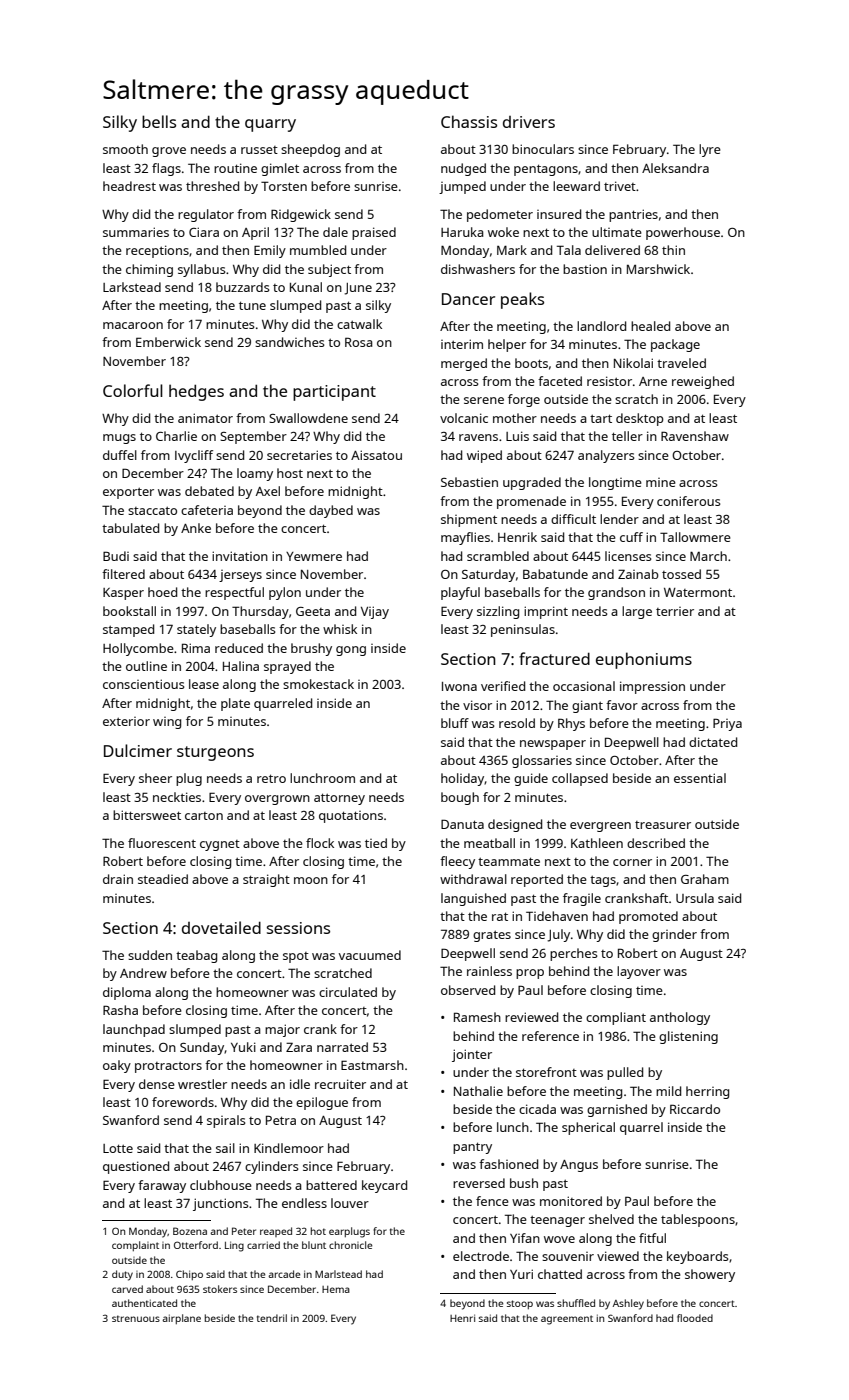  What do you see at coordinates (517, 723) in the screenshot?
I see `resold` at bounding box center [517, 723].
